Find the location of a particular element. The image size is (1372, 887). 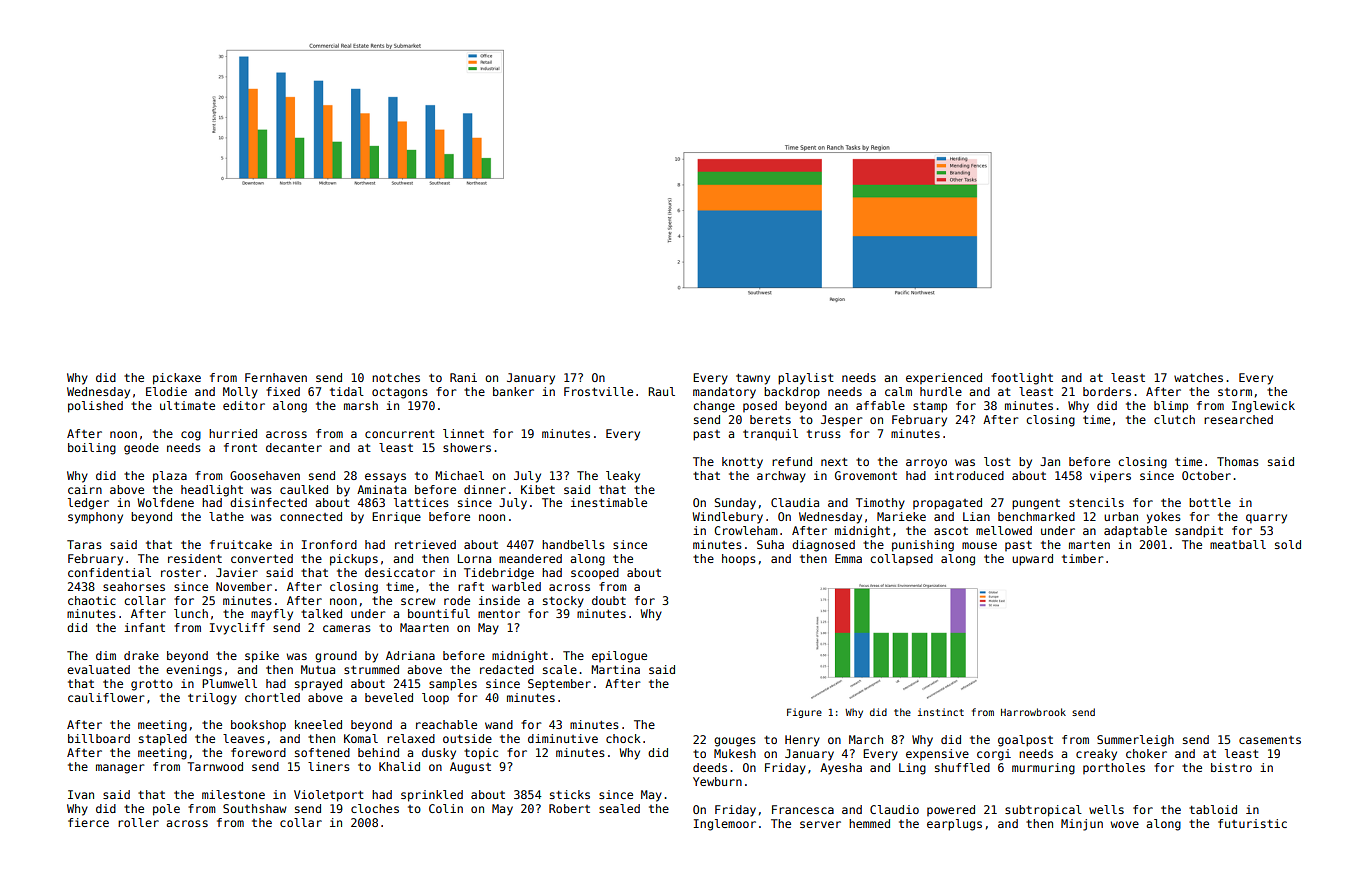

clutch is located at coordinates (1174, 419).
